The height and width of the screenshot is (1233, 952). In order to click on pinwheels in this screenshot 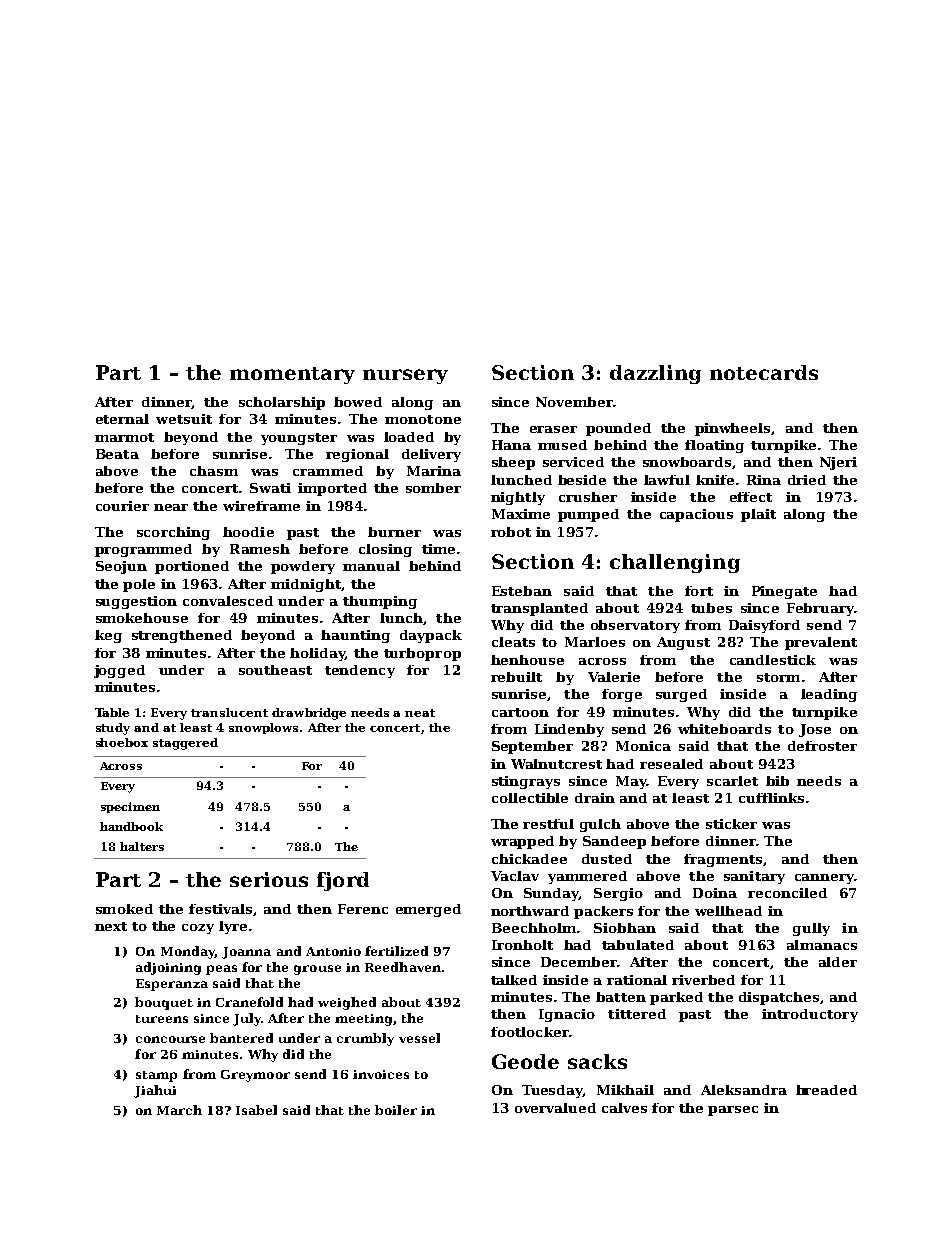, I will do `click(732, 429)`.
